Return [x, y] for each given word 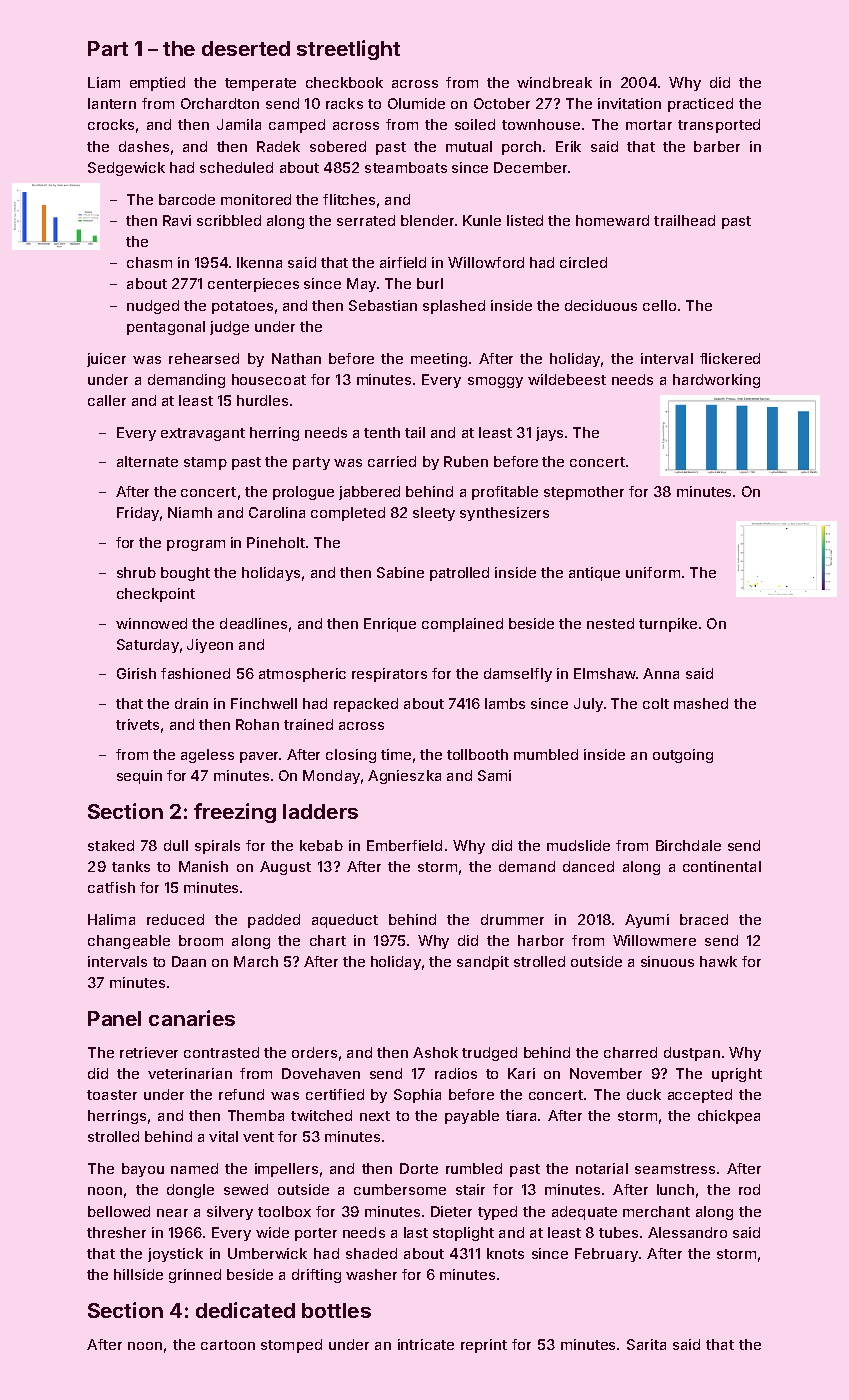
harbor [541, 940]
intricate [426, 1344]
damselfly [518, 675]
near [172, 1213]
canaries [192, 1018]
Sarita [646, 1344]
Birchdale [688, 845]
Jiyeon [210, 646]
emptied [157, 84]
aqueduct [345, 921]
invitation [629, 103]
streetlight [348, 50]
